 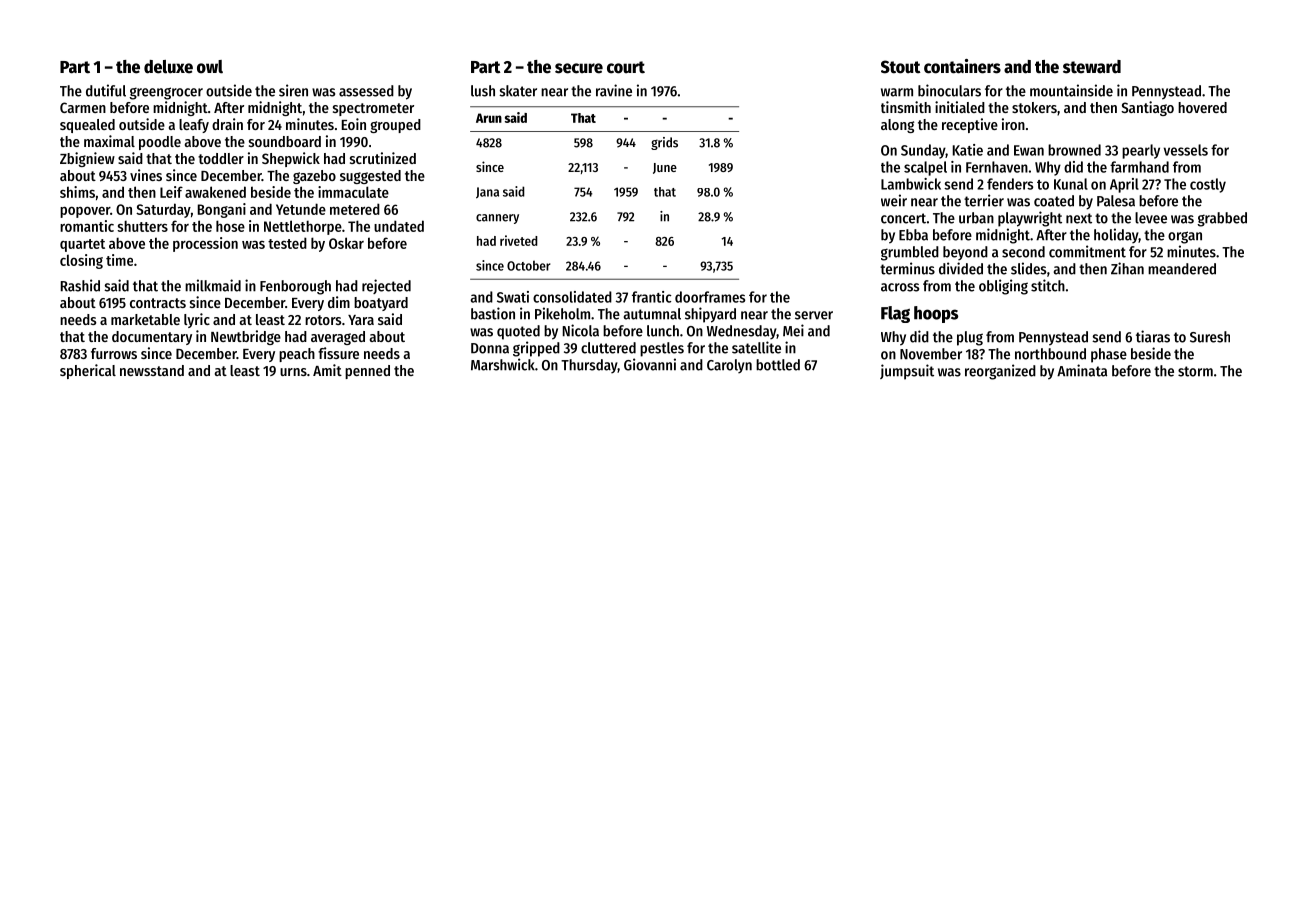 I want to click on secure, so click(x=579, y=68).
